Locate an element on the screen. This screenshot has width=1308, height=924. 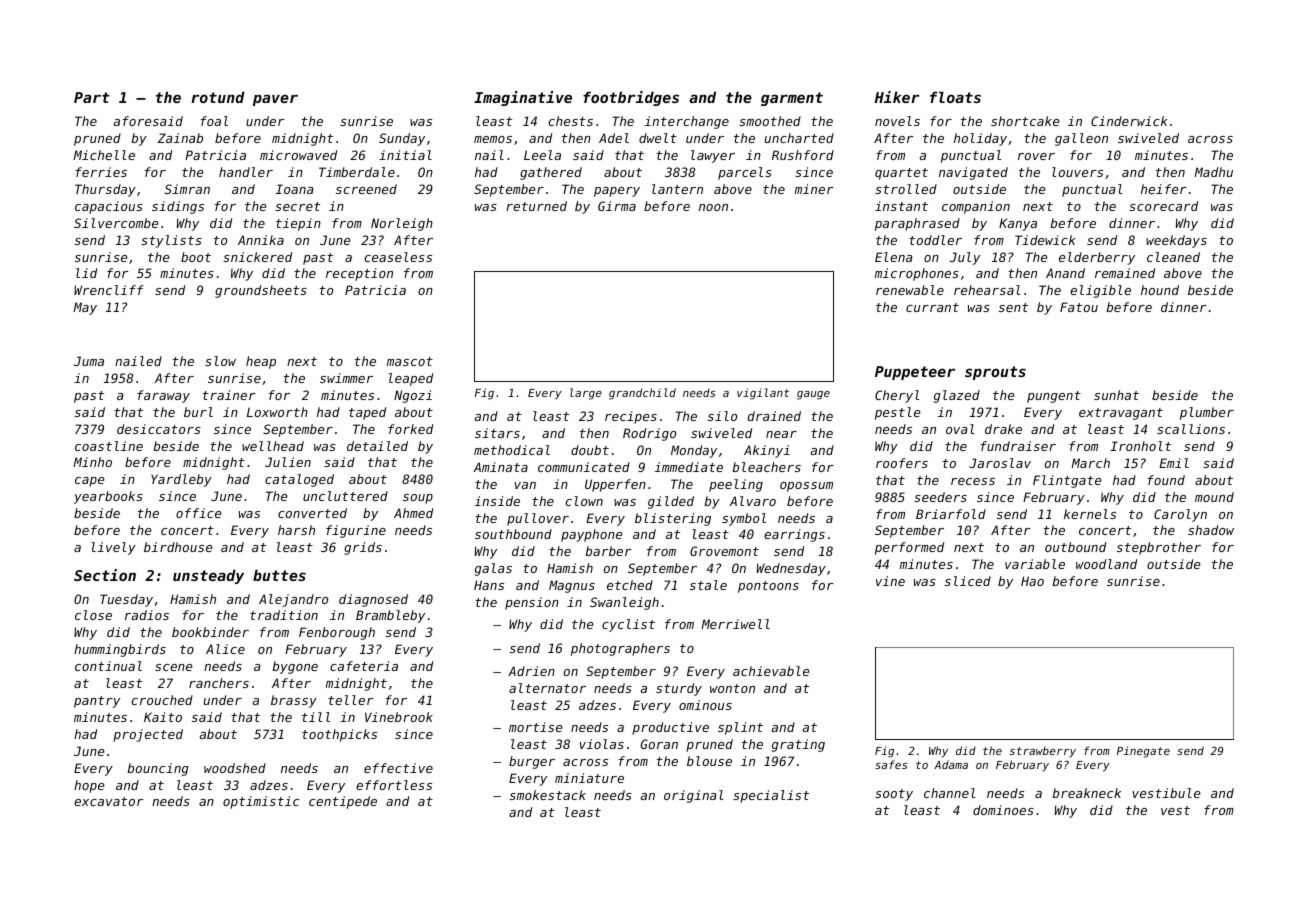
July is located at coordinates (965, 258).
